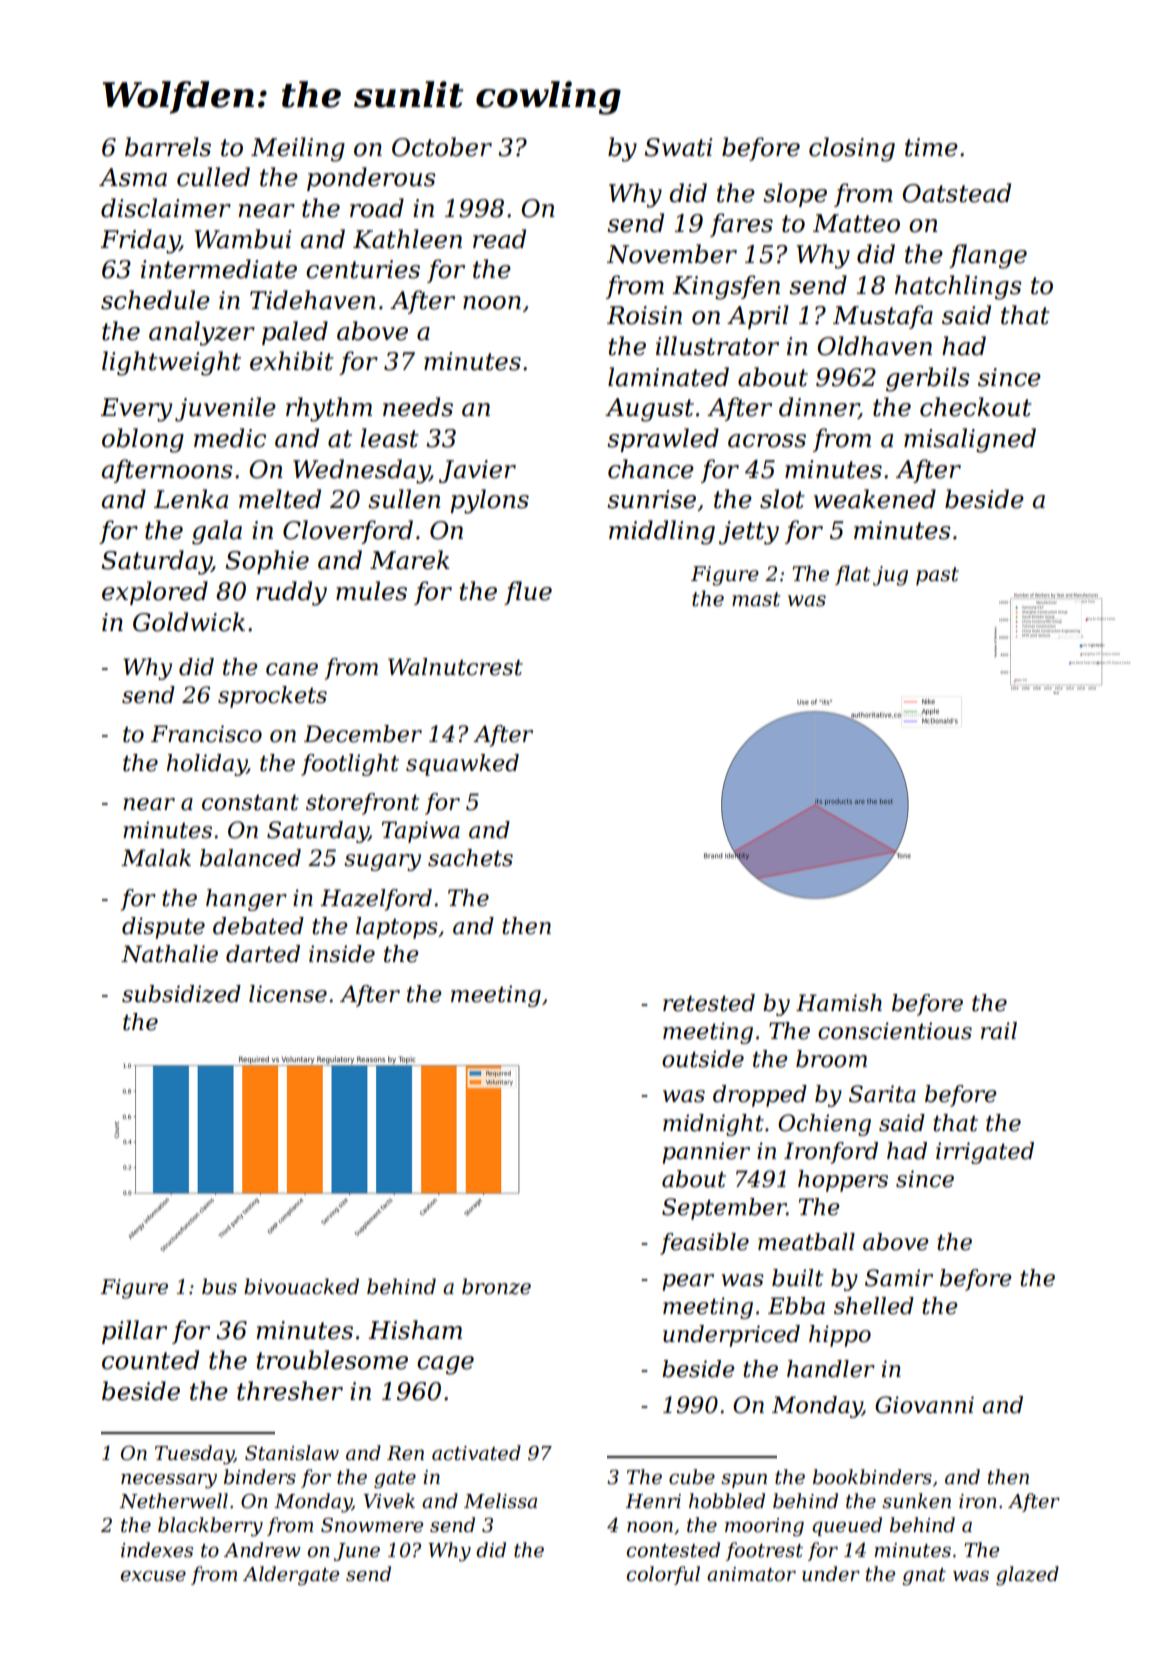 This document has width=1165, height=1654. I want to click on past, so click(937, 576).
